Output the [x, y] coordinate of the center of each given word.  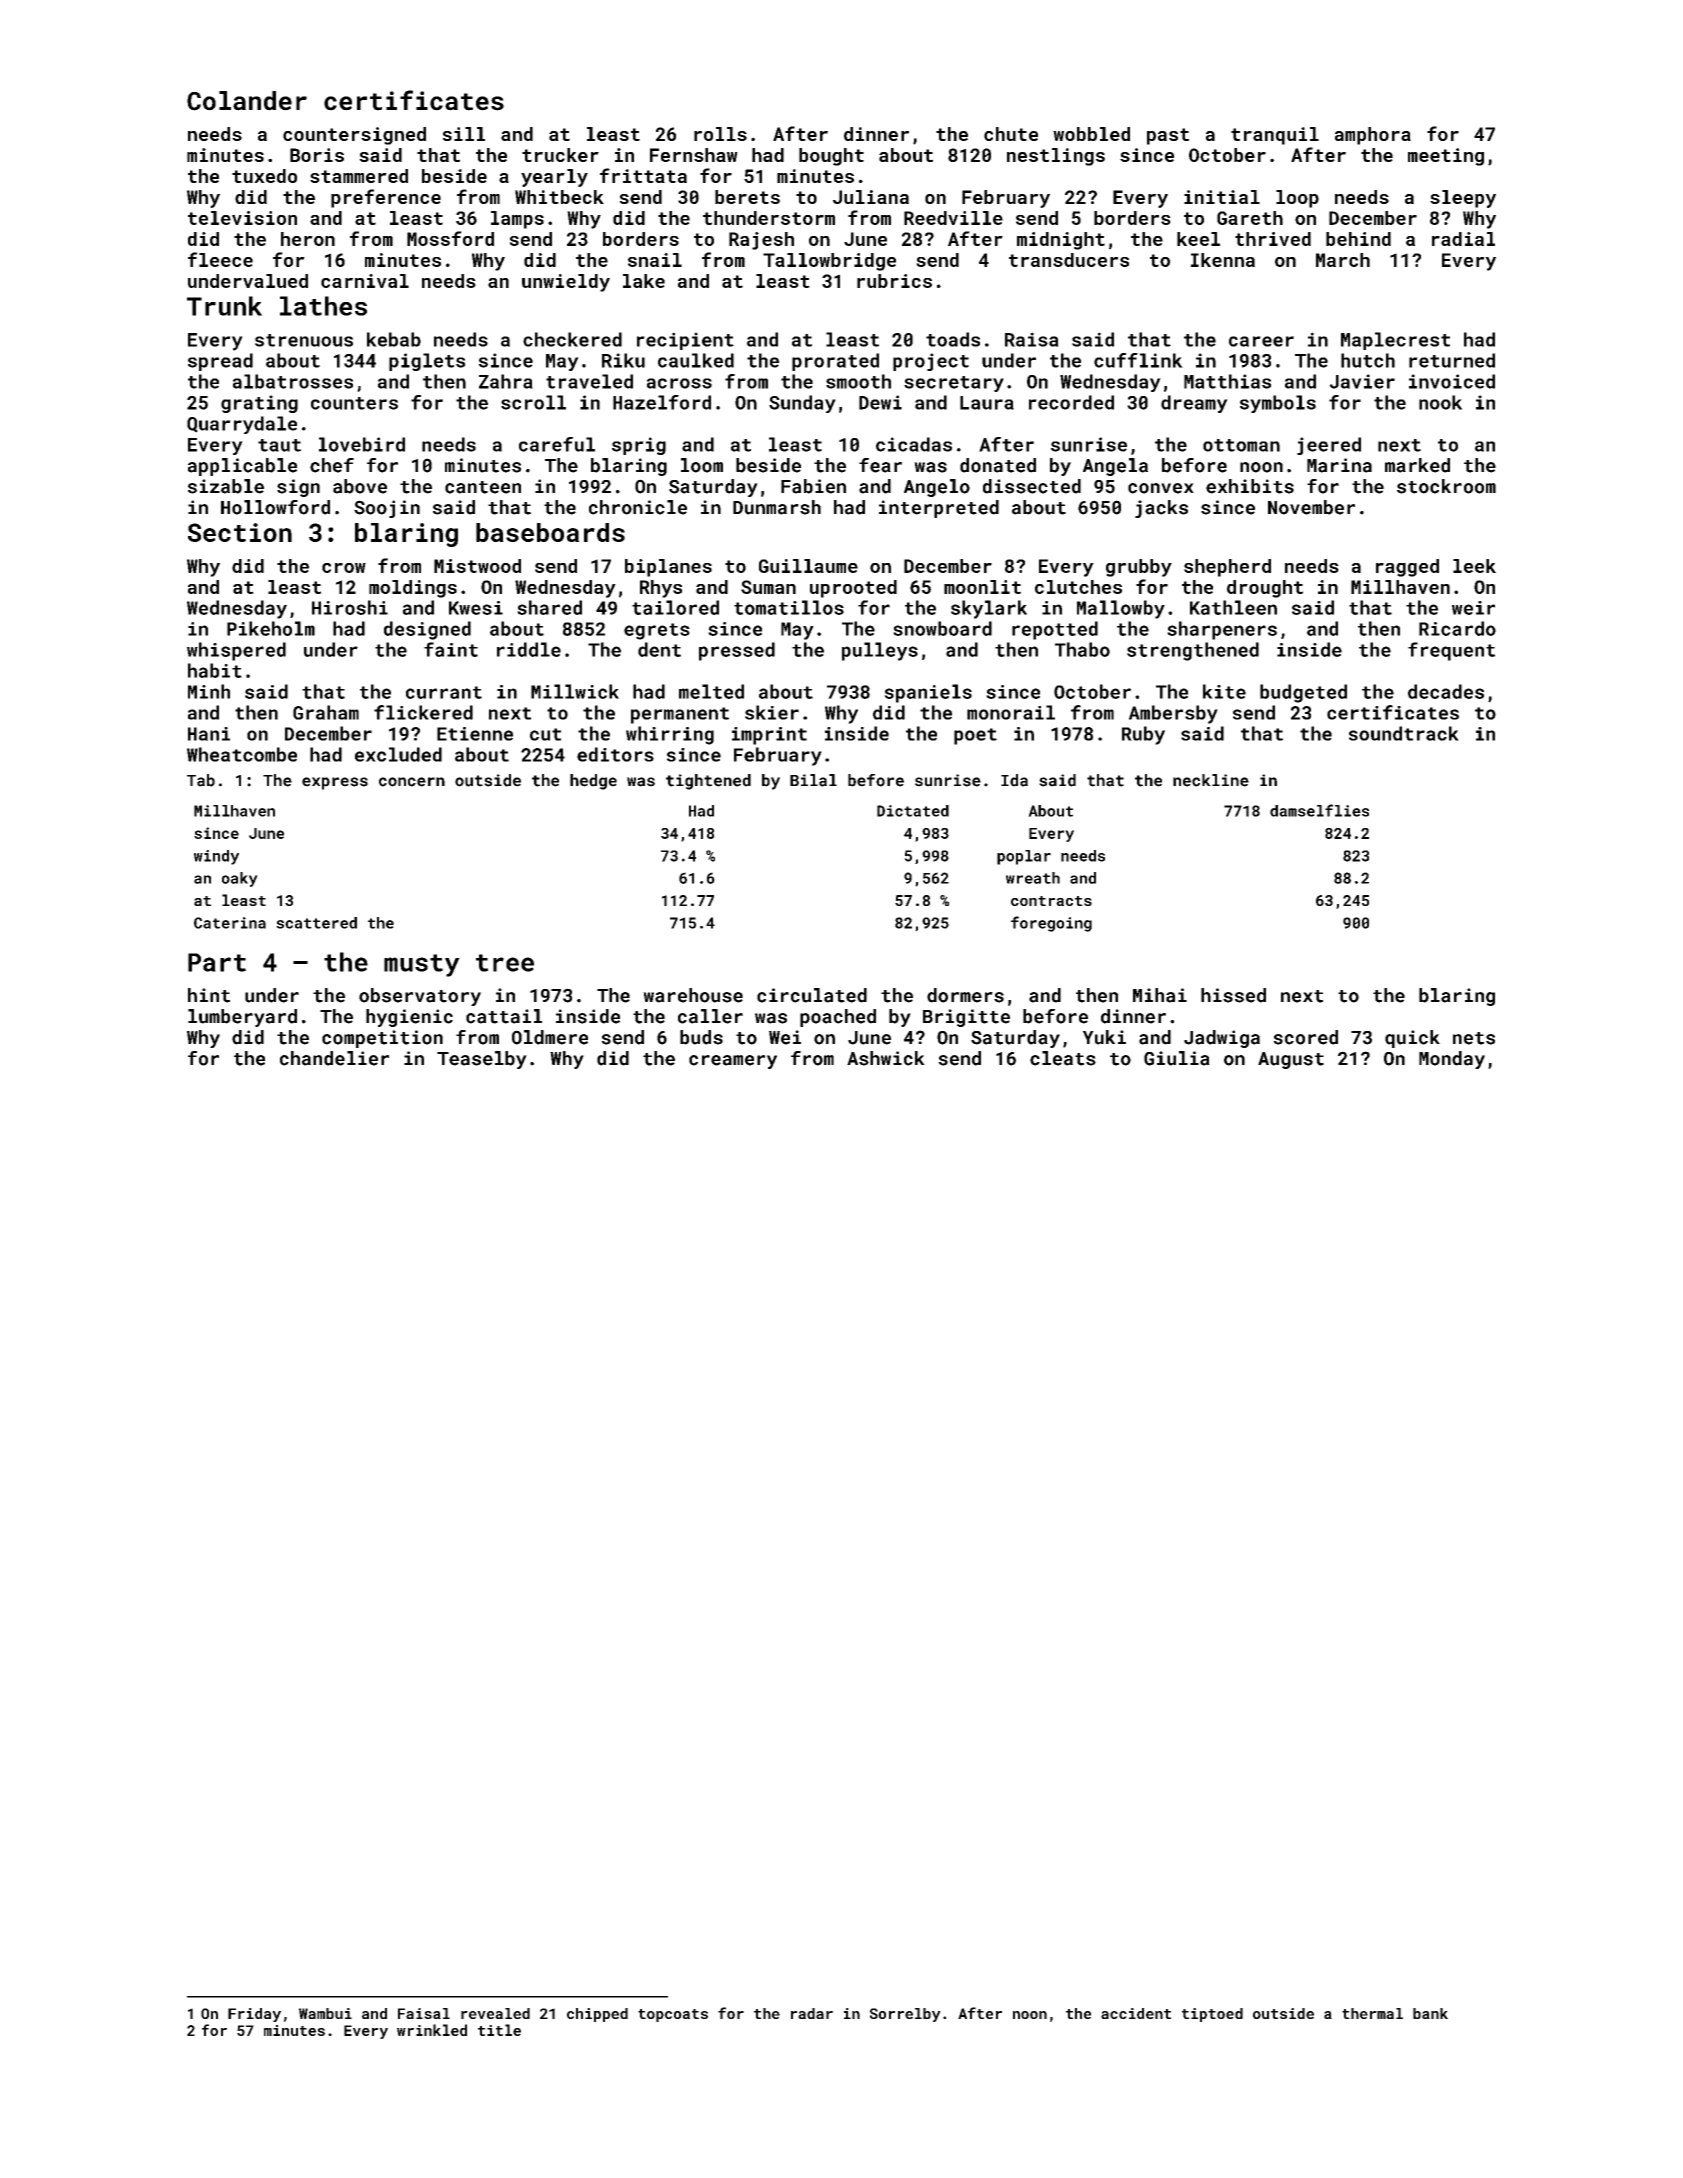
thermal [1372, 2013]
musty [422, 965]
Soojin [387, 509]
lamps [517, 220]
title [499, 2030]
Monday [1452, 1060]
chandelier [334, 1058]
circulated [812, 995]
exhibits [1250, 486]
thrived [1273, 239]
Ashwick [886, 1058]
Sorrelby [905, 2015]
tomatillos [789, 607]
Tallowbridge [829, 262]
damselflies [1319, 810]
